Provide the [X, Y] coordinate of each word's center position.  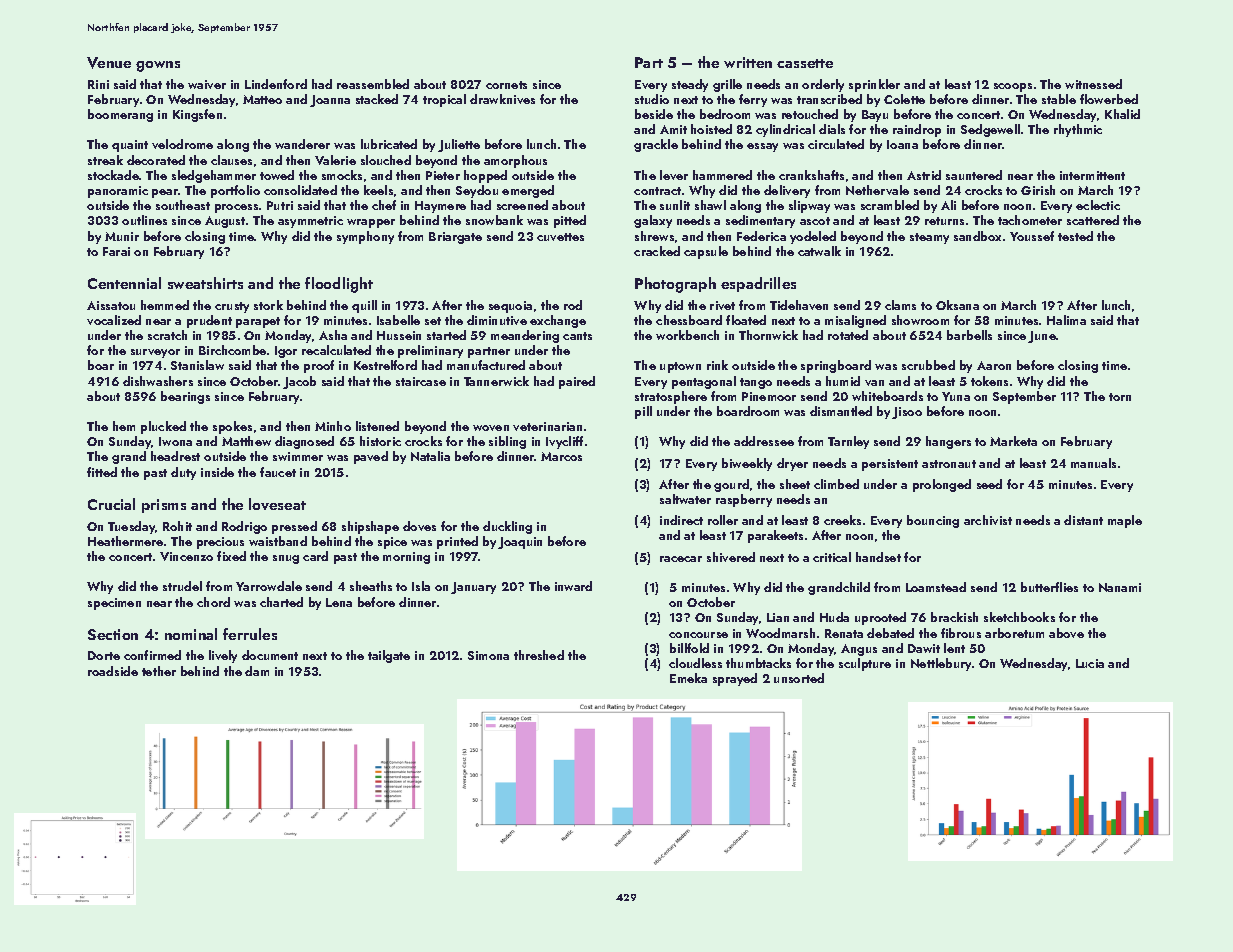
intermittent [1092, 175]
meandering [525, 336]
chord [213, 602]
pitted [570, 221]
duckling [507, 527]
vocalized [114, 320]
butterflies [1049, 587]
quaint [130, 146]
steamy [929, 238]
